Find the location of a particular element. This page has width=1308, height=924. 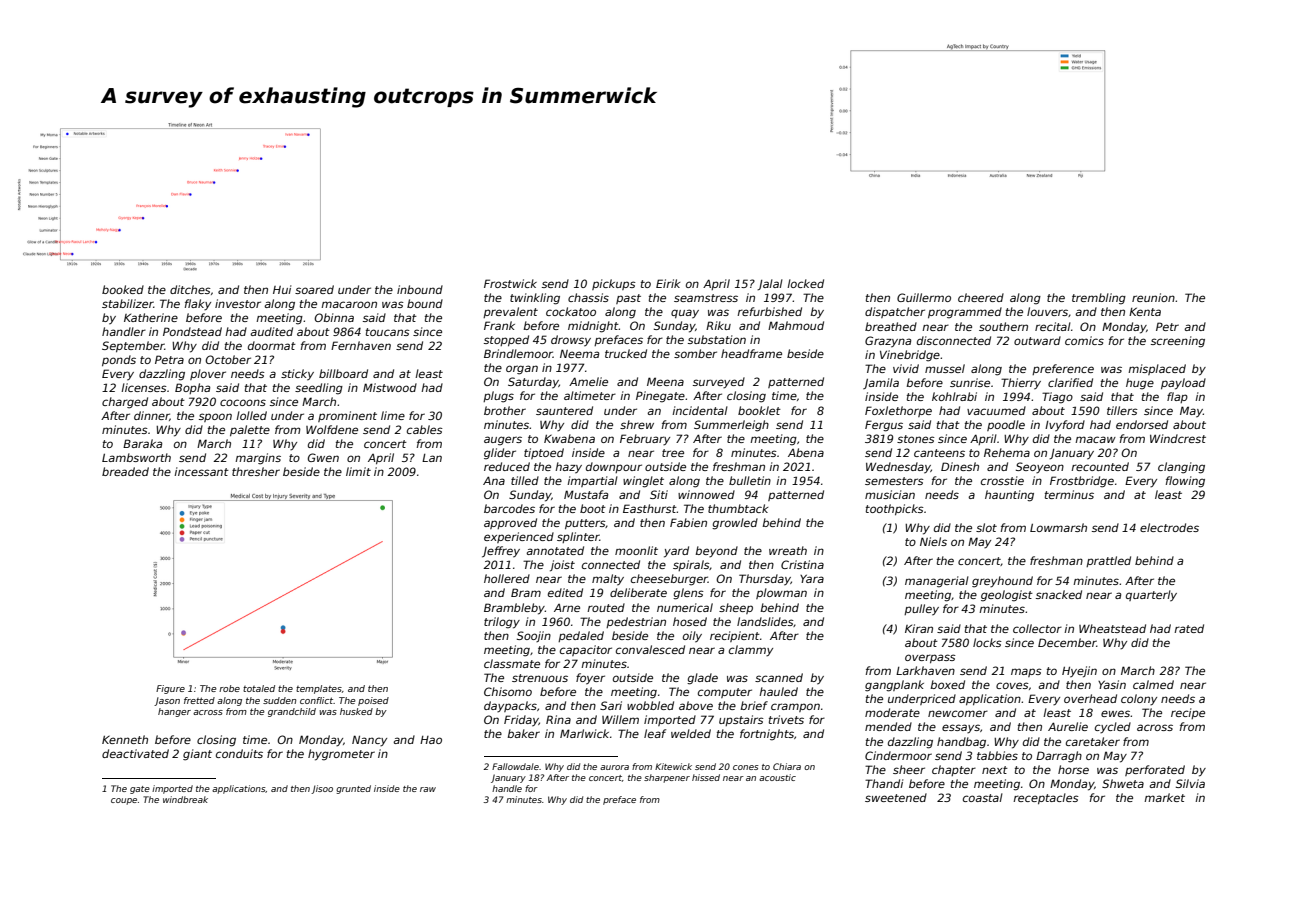

caretaker is located at coordinates (1093, 741).
